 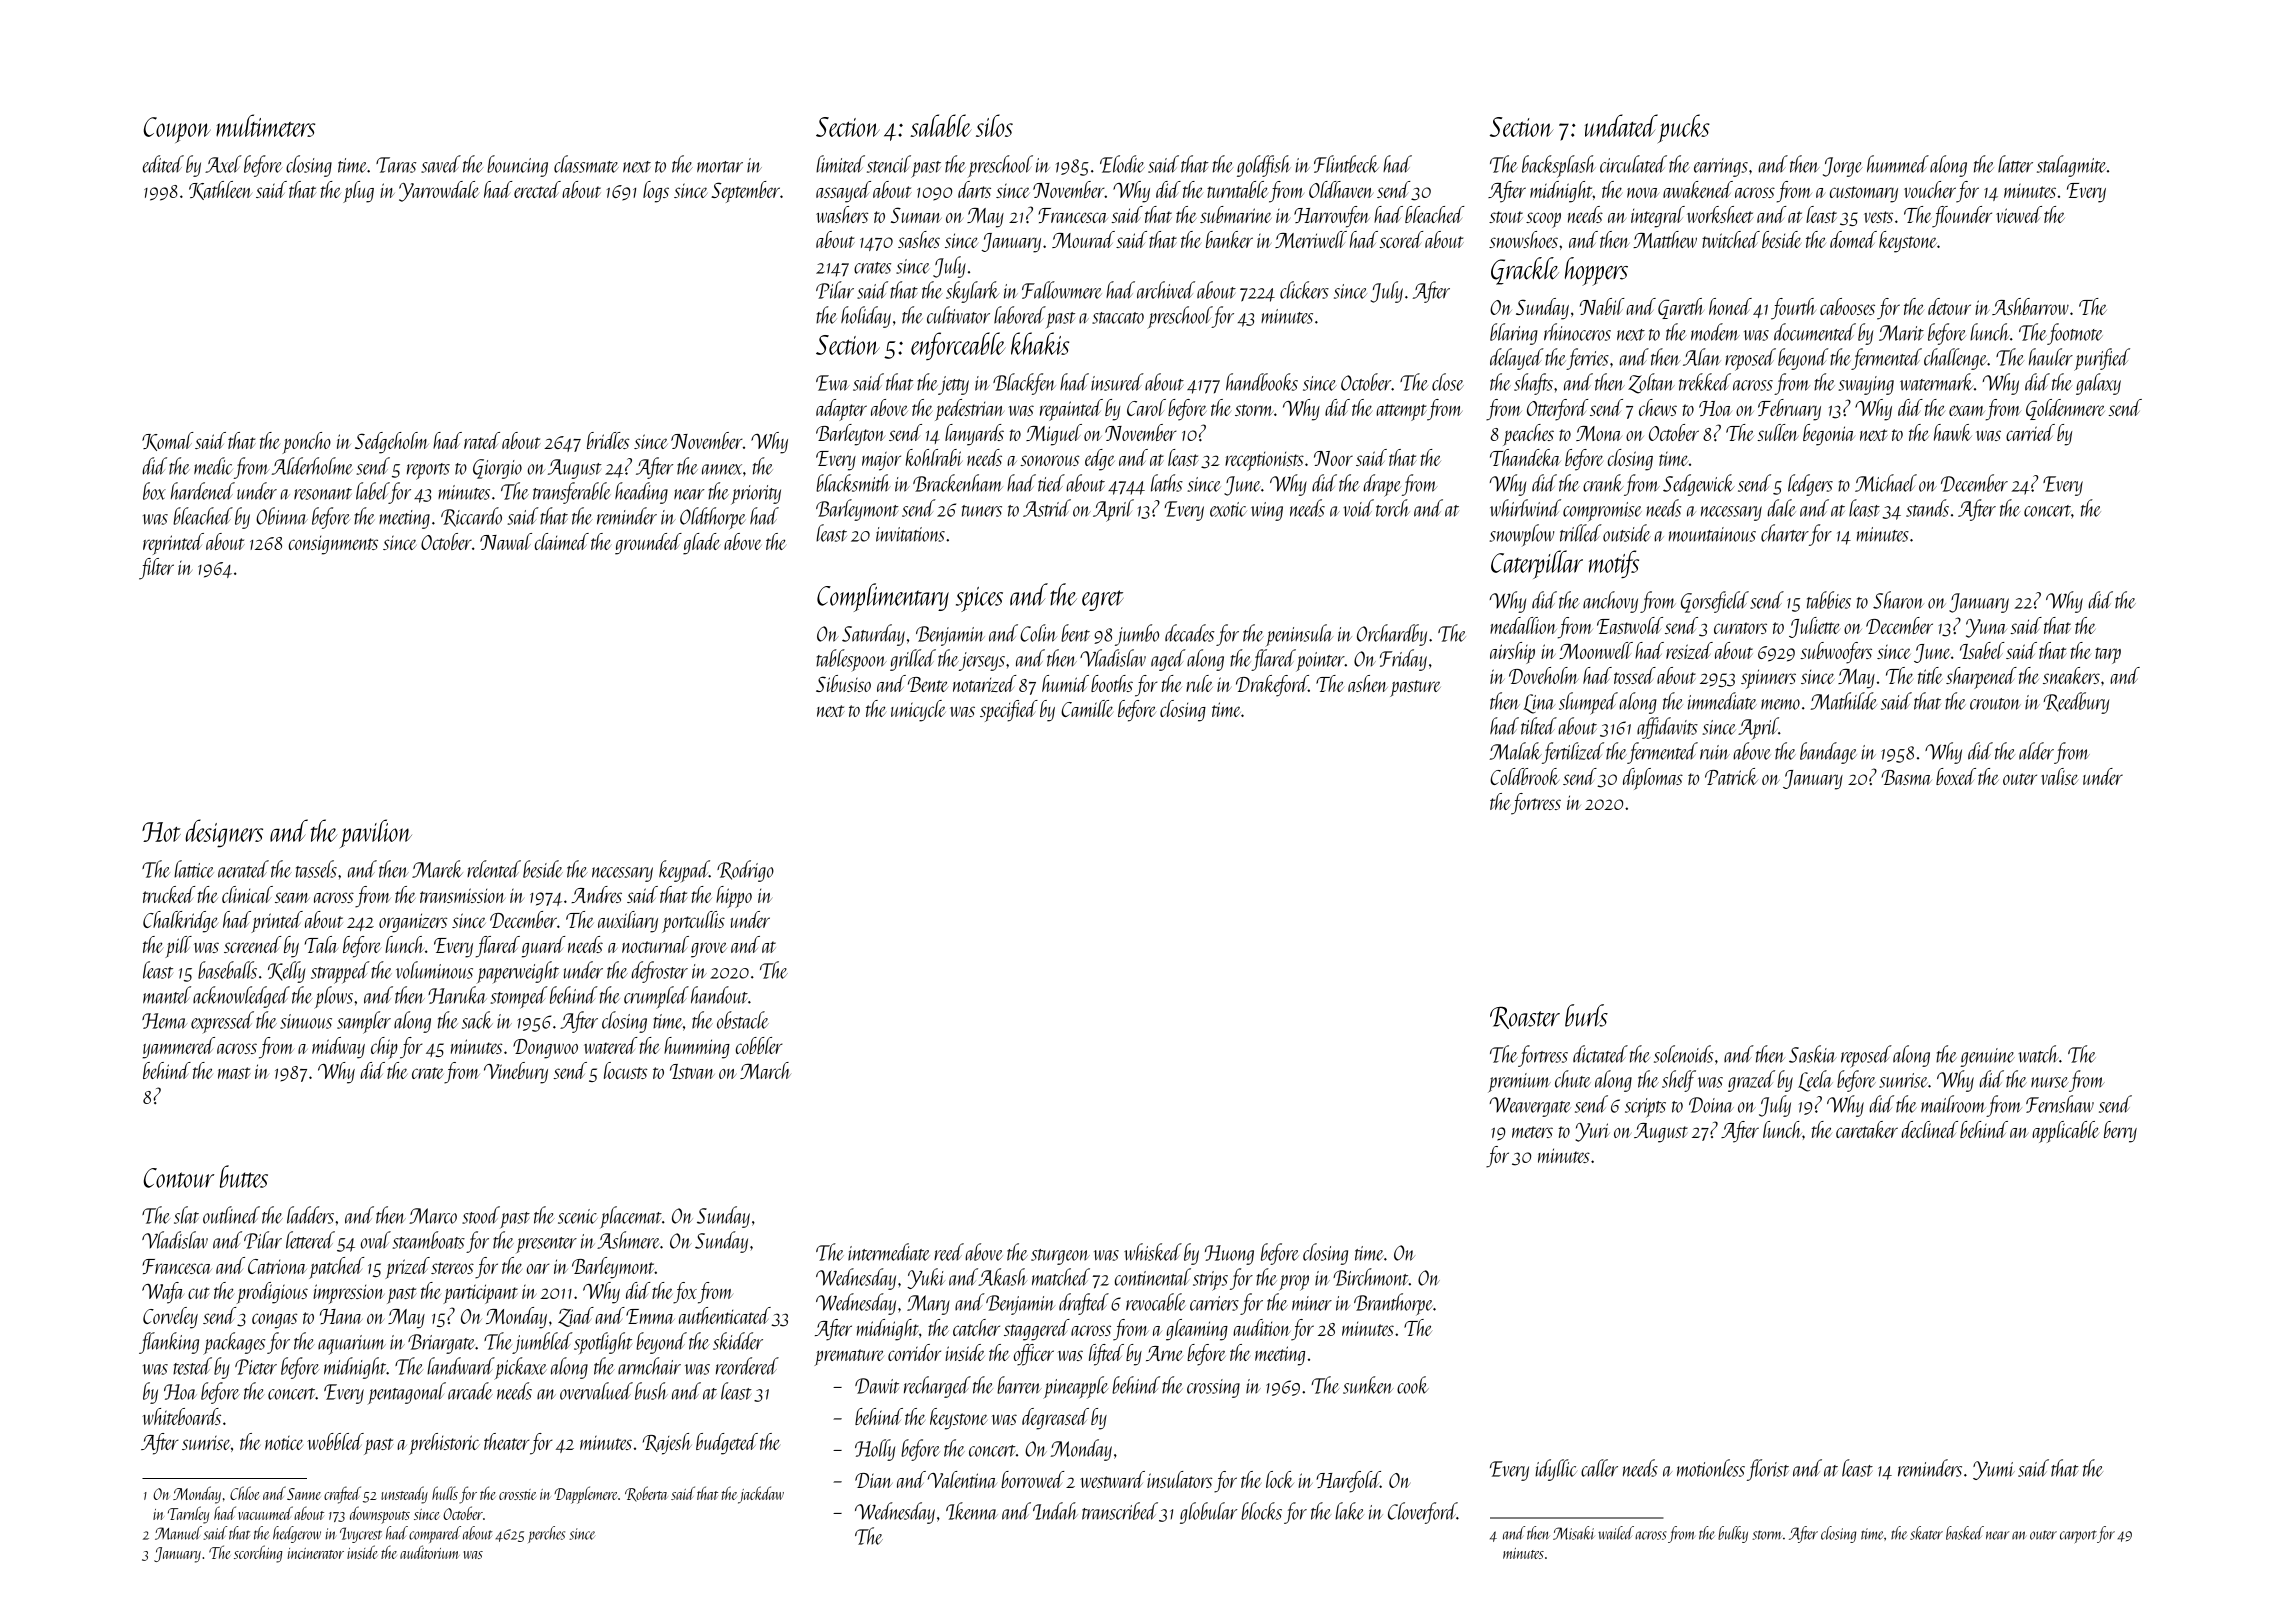 What do you see at coordinates (941, 125) in the page?
I see `salable` at bounding box center [941, 125].
